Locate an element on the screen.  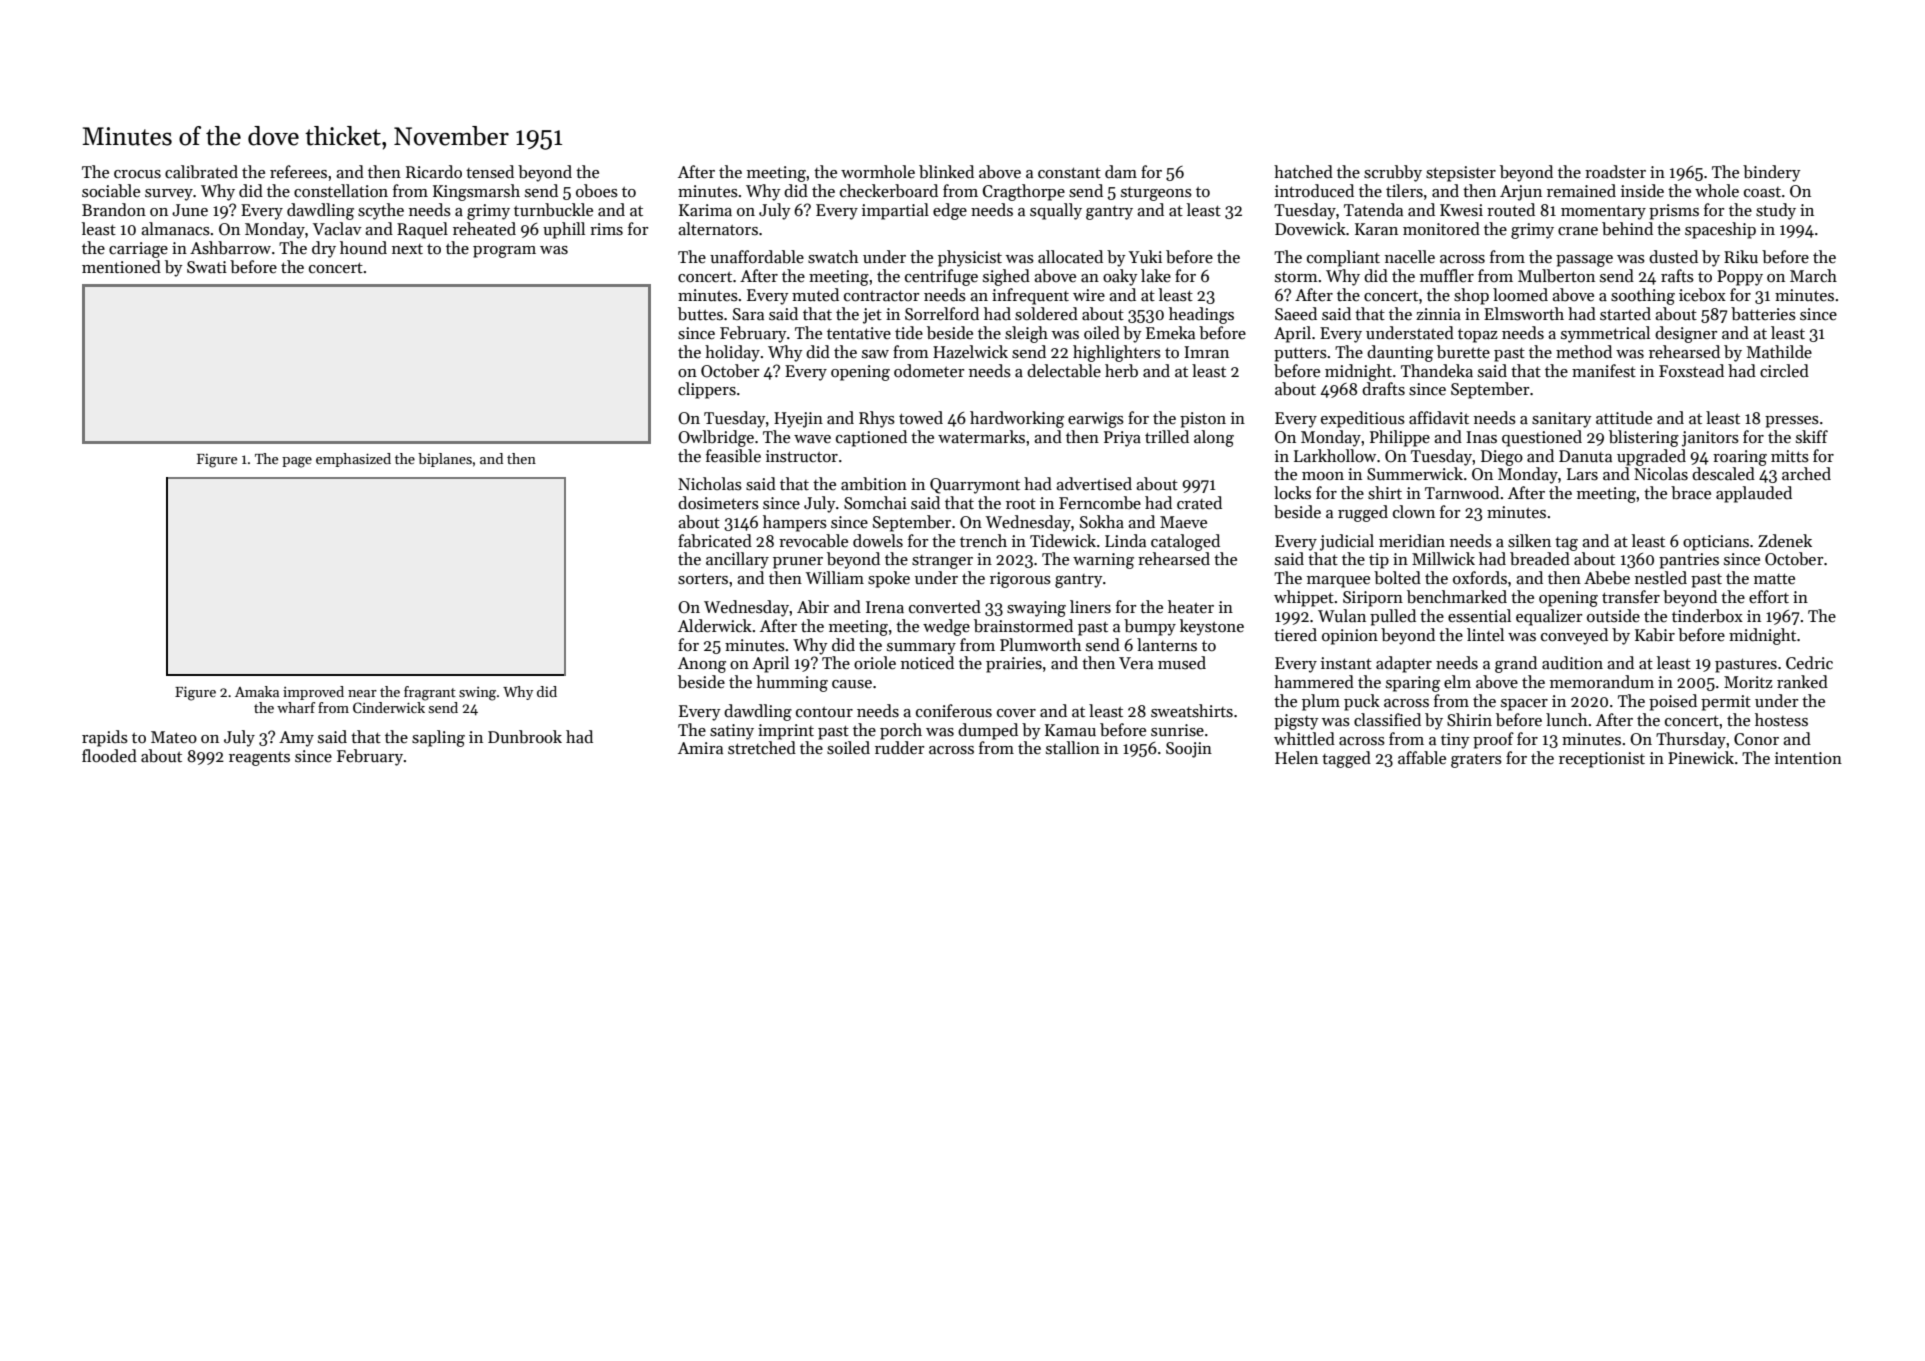
Larkhollow is located at coordinates (1335, 456).
